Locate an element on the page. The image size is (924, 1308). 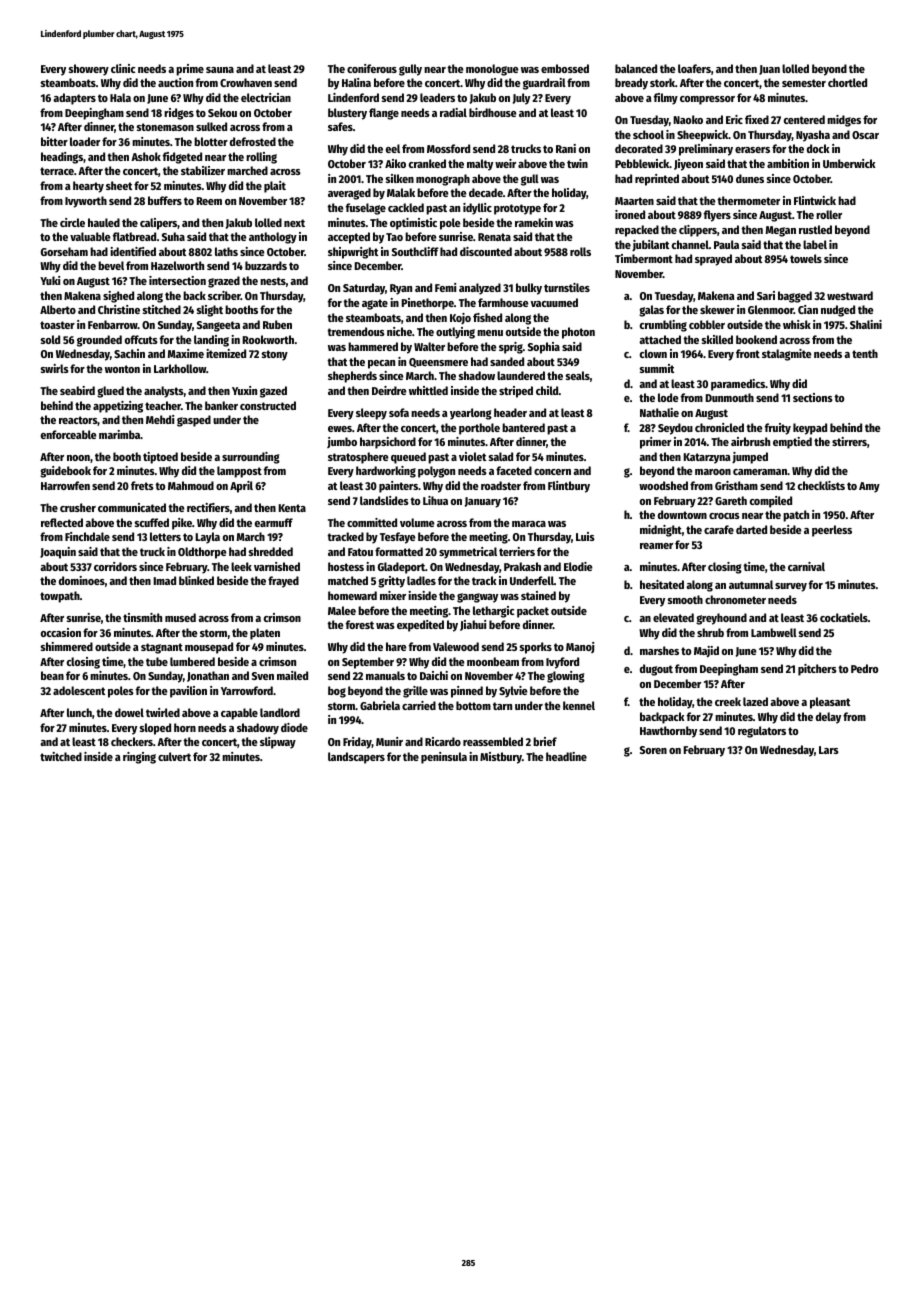
towels is located at coordinates (806, 258).
